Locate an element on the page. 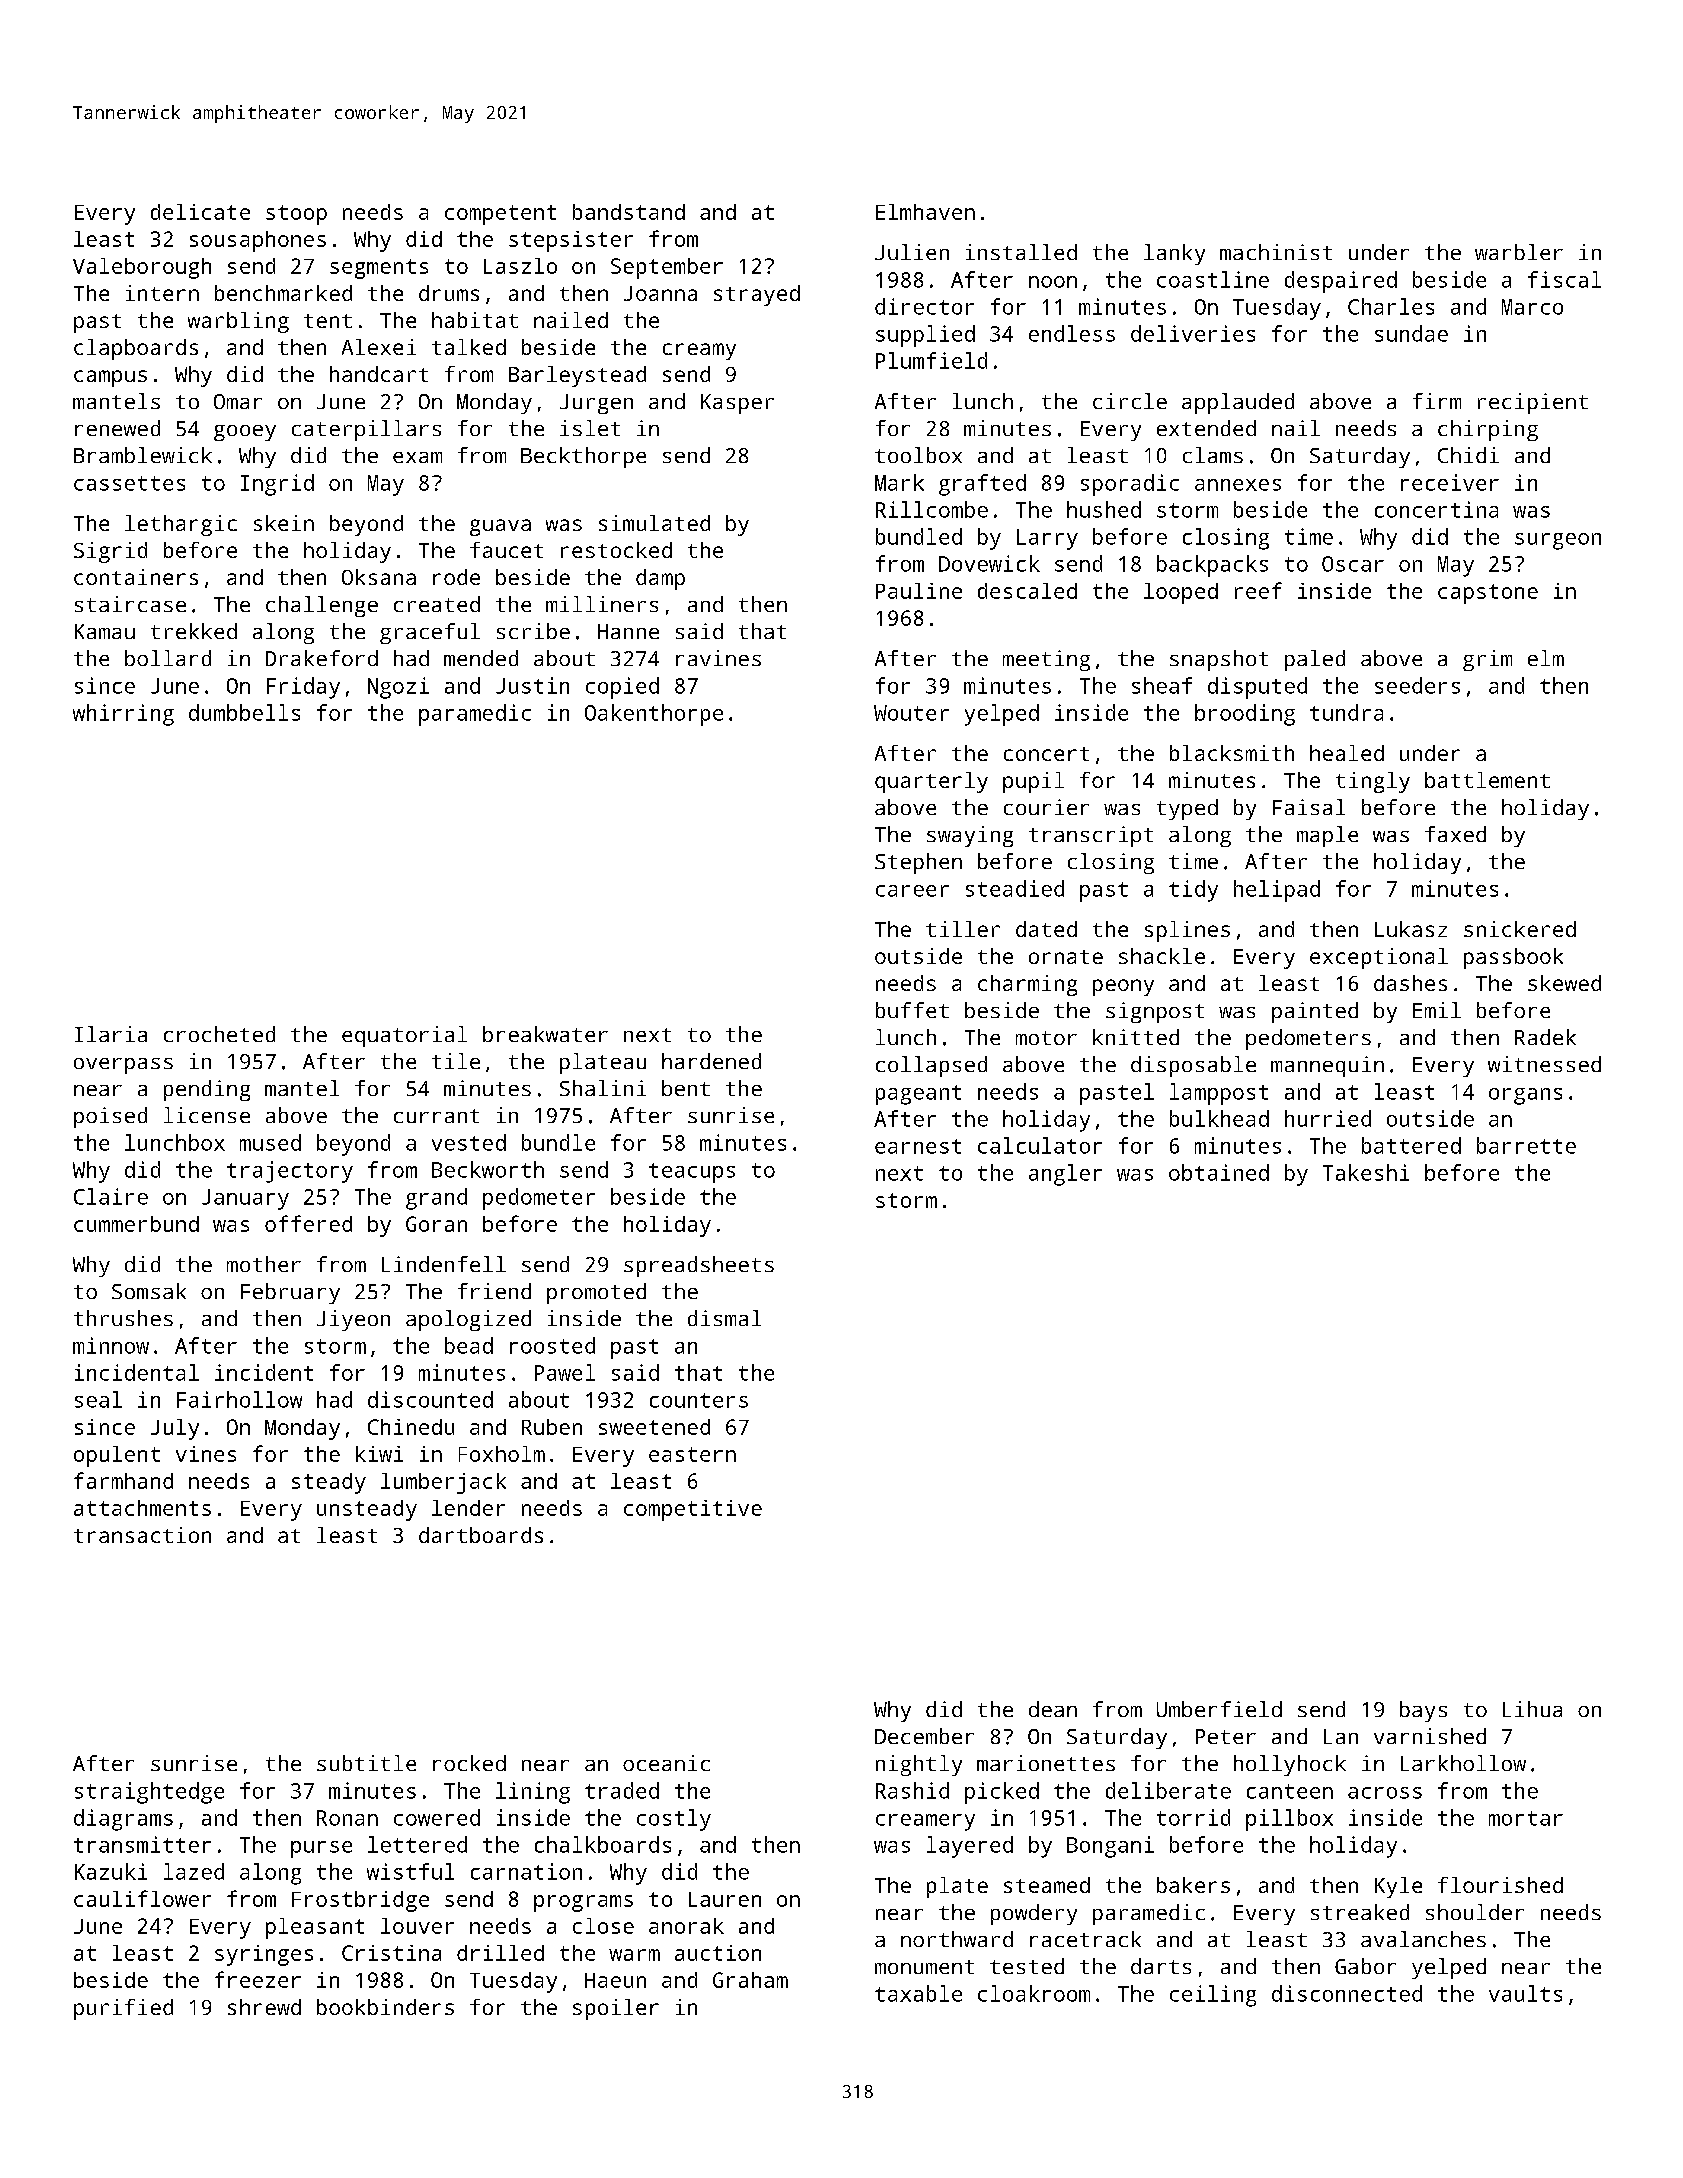 The height and width of the image is (2178, 1683). Oscar is located at coordinates (1353, 564).
